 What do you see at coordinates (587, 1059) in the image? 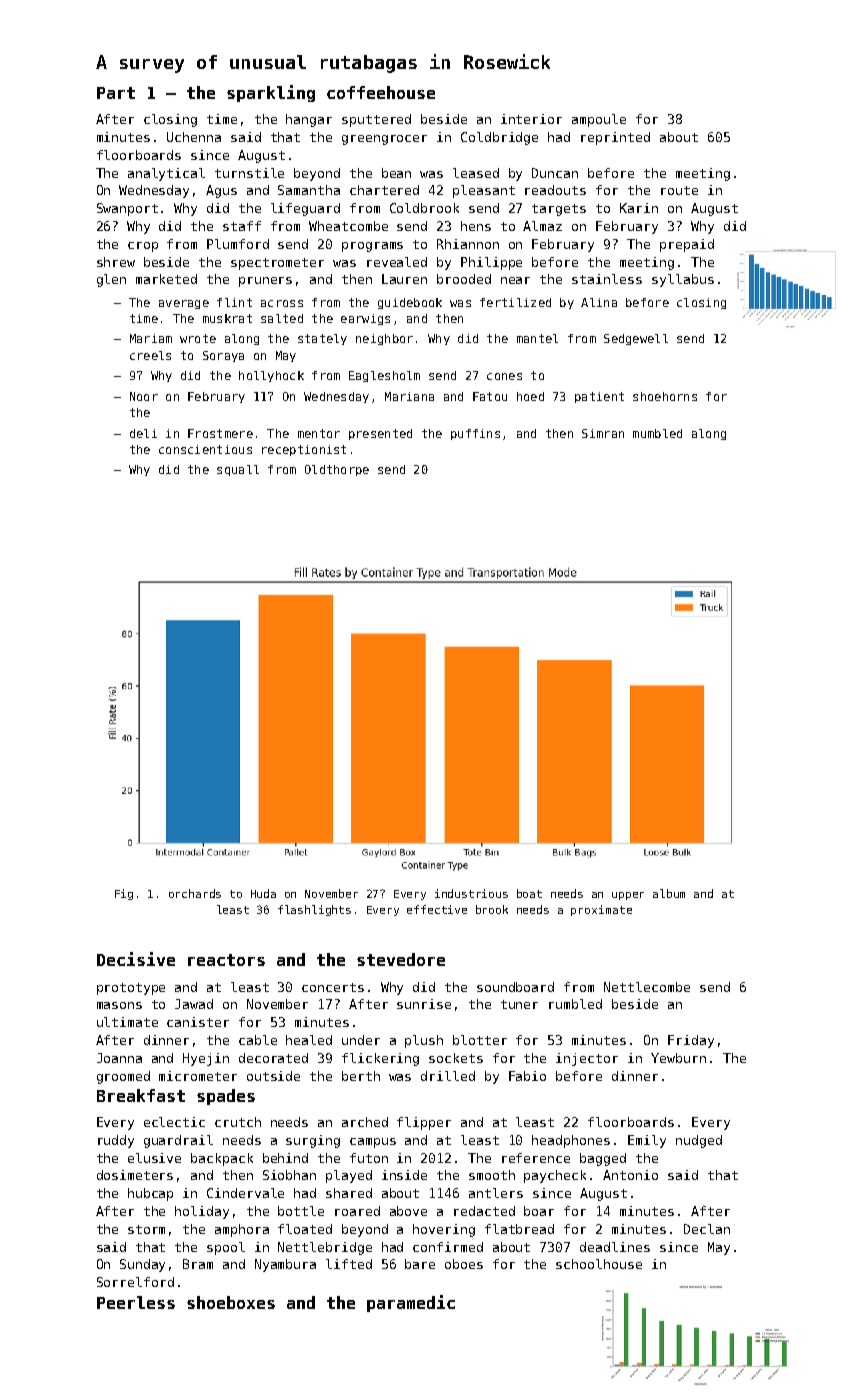
I see `injector` at bounding box center [587, 1059].
